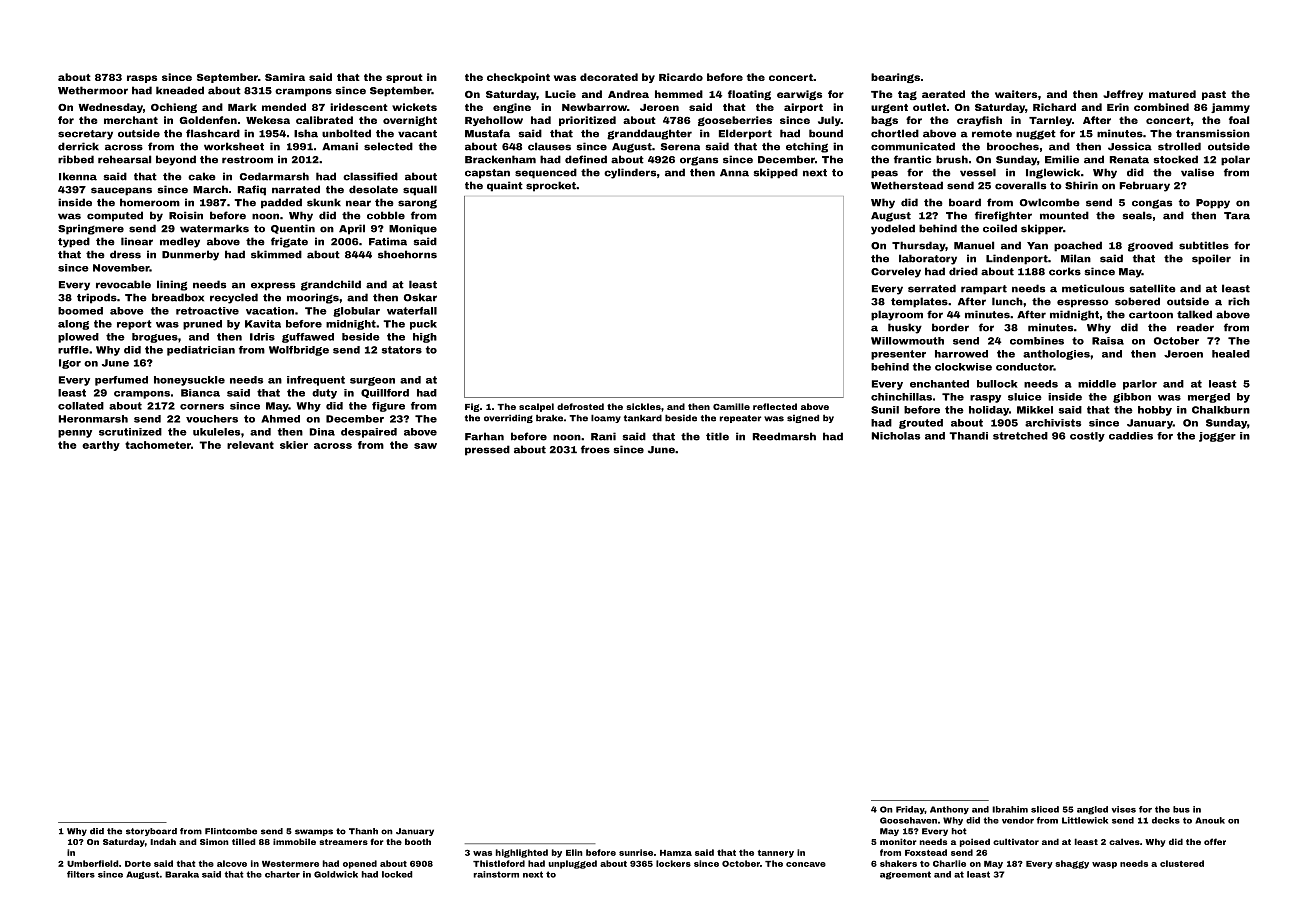 This image has height=924, width=1308. Describe the element at coordinates (93, 419) in the image. I see `Heronmarsh` at that location.
